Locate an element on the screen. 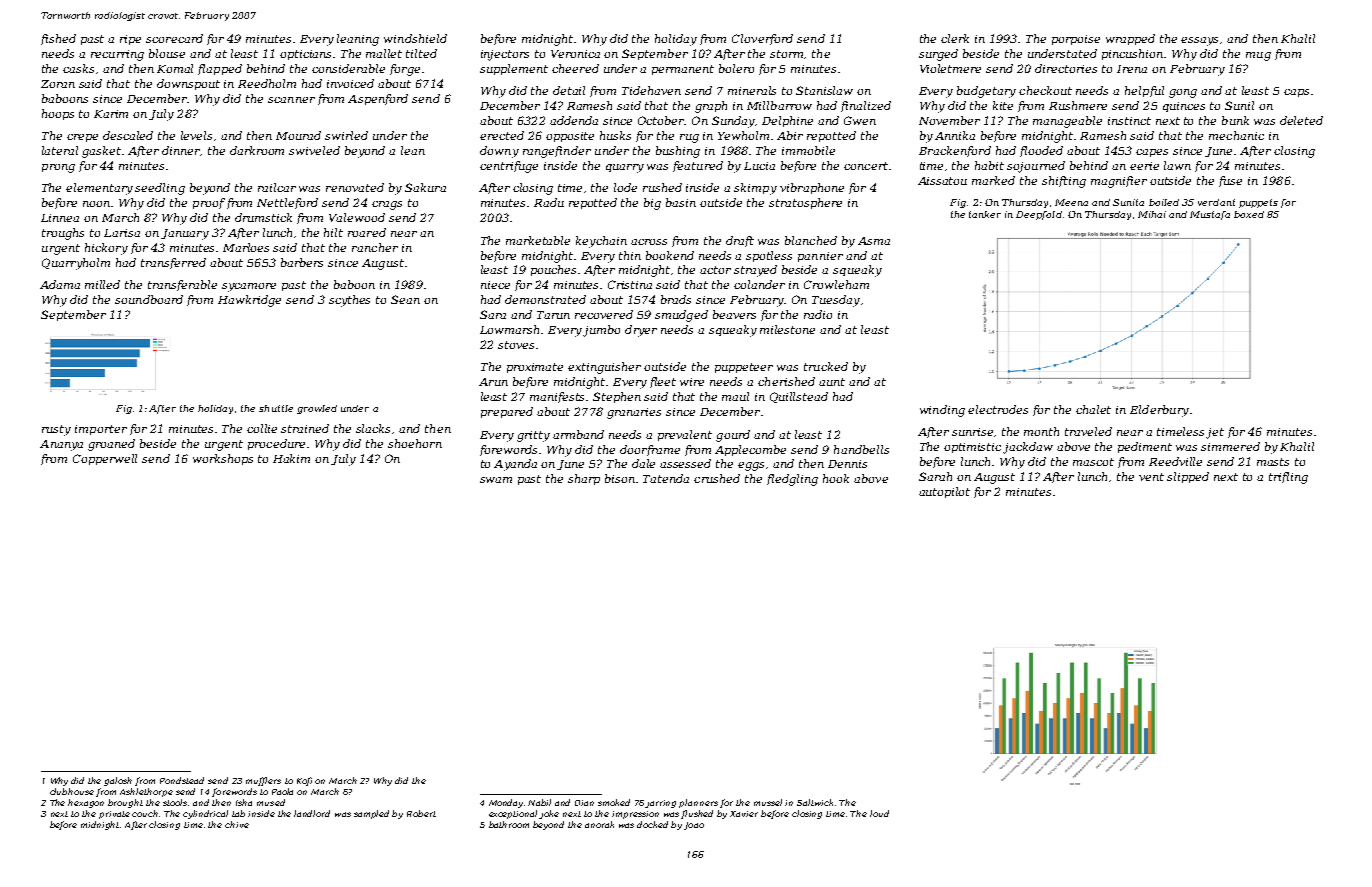 This screenshot has width=1372, height=887. fished is located at coordinates (58, 39).
